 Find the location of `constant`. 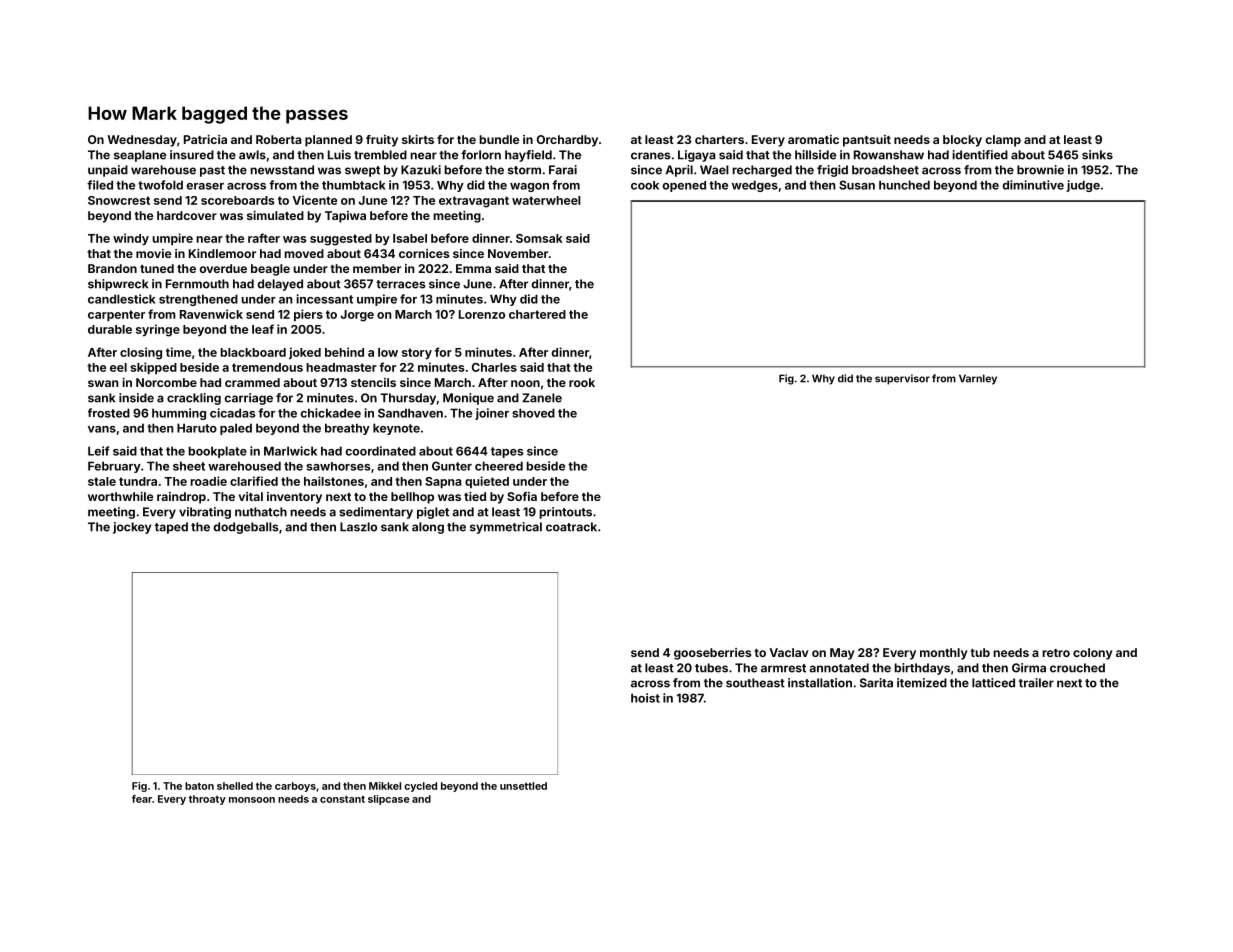

constant is located at coordinates (342, 799).
